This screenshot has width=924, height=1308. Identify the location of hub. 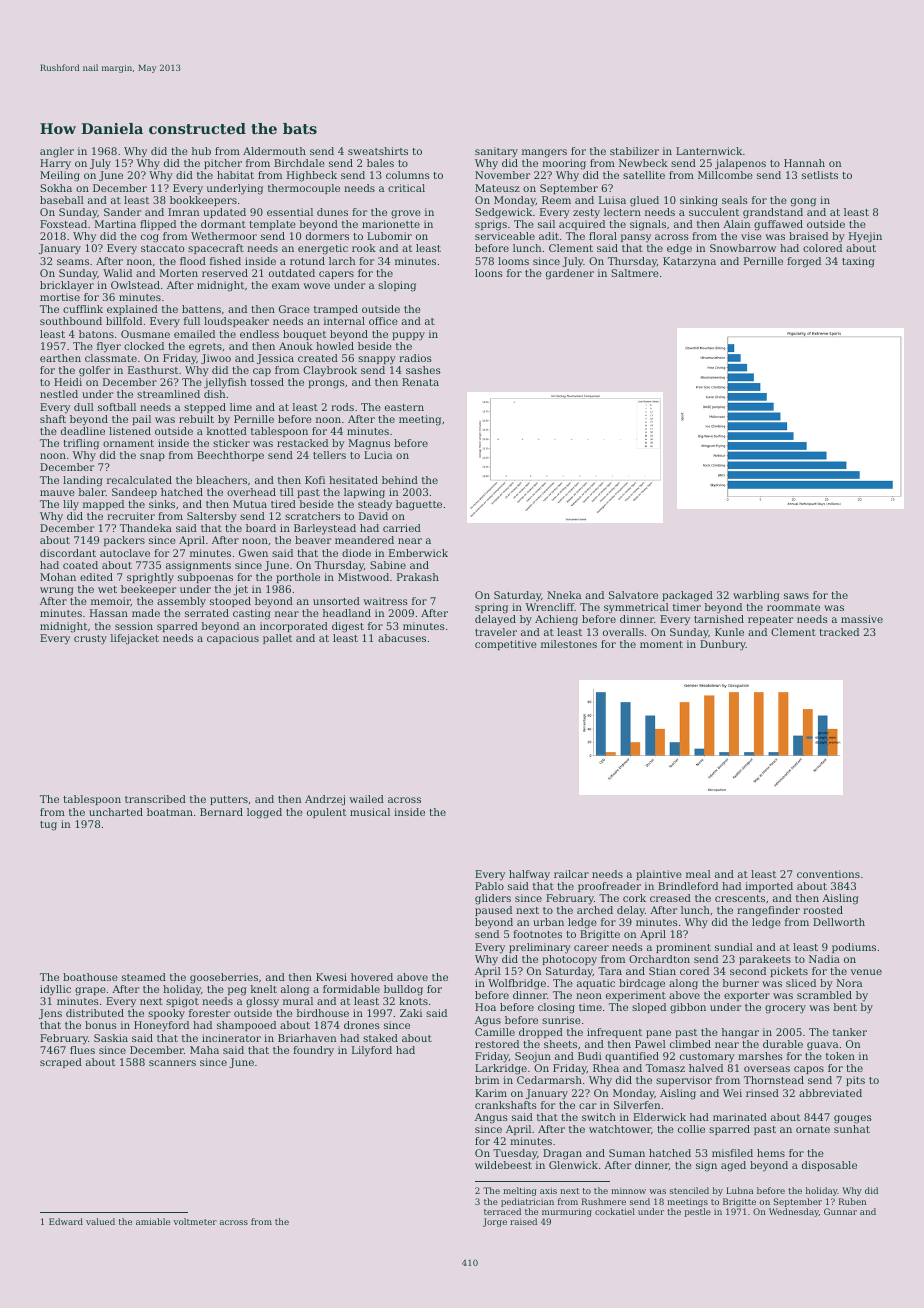
(201, 151).
